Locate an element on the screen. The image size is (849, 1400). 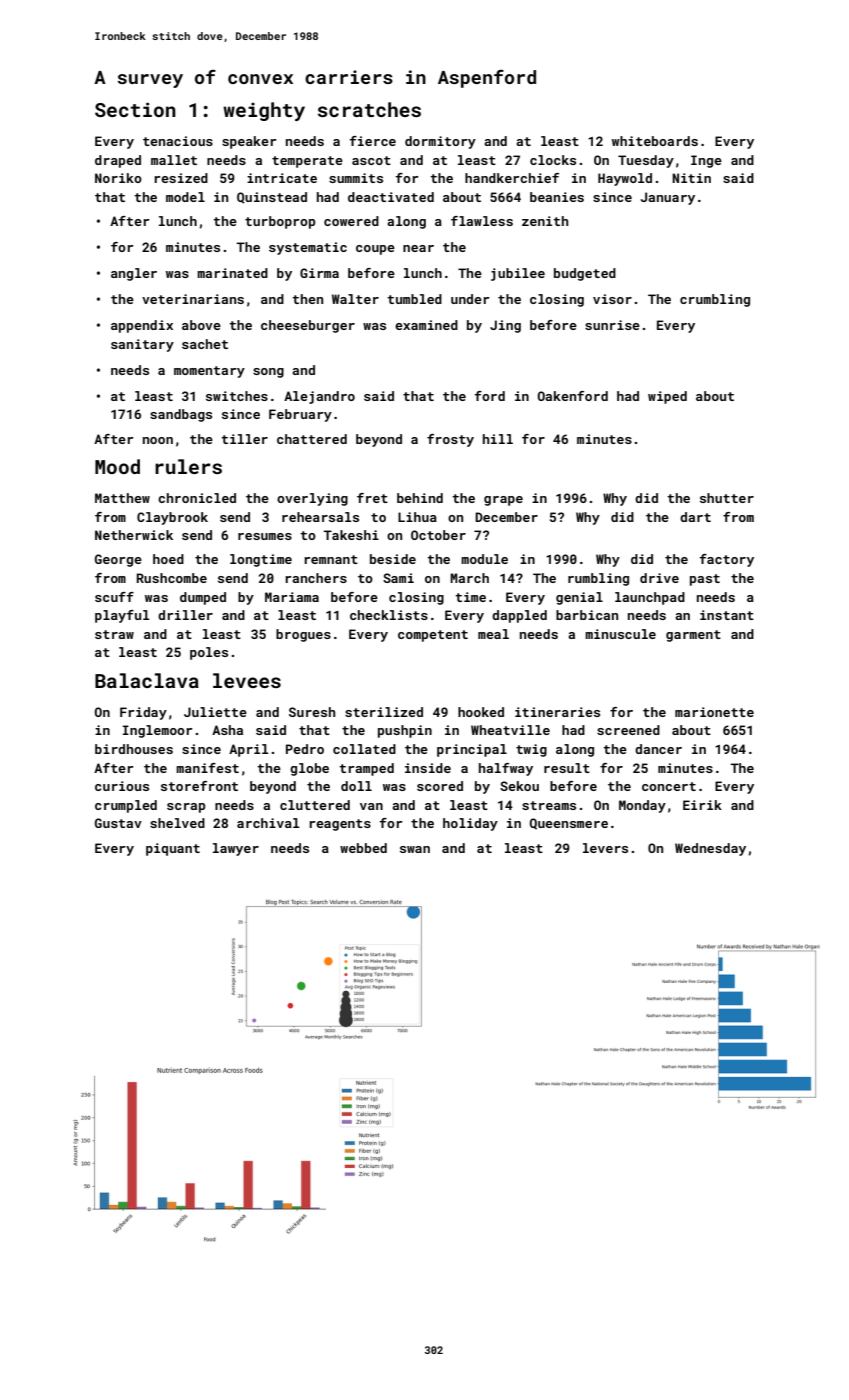
shutter is located at coordinates (727, 498).
